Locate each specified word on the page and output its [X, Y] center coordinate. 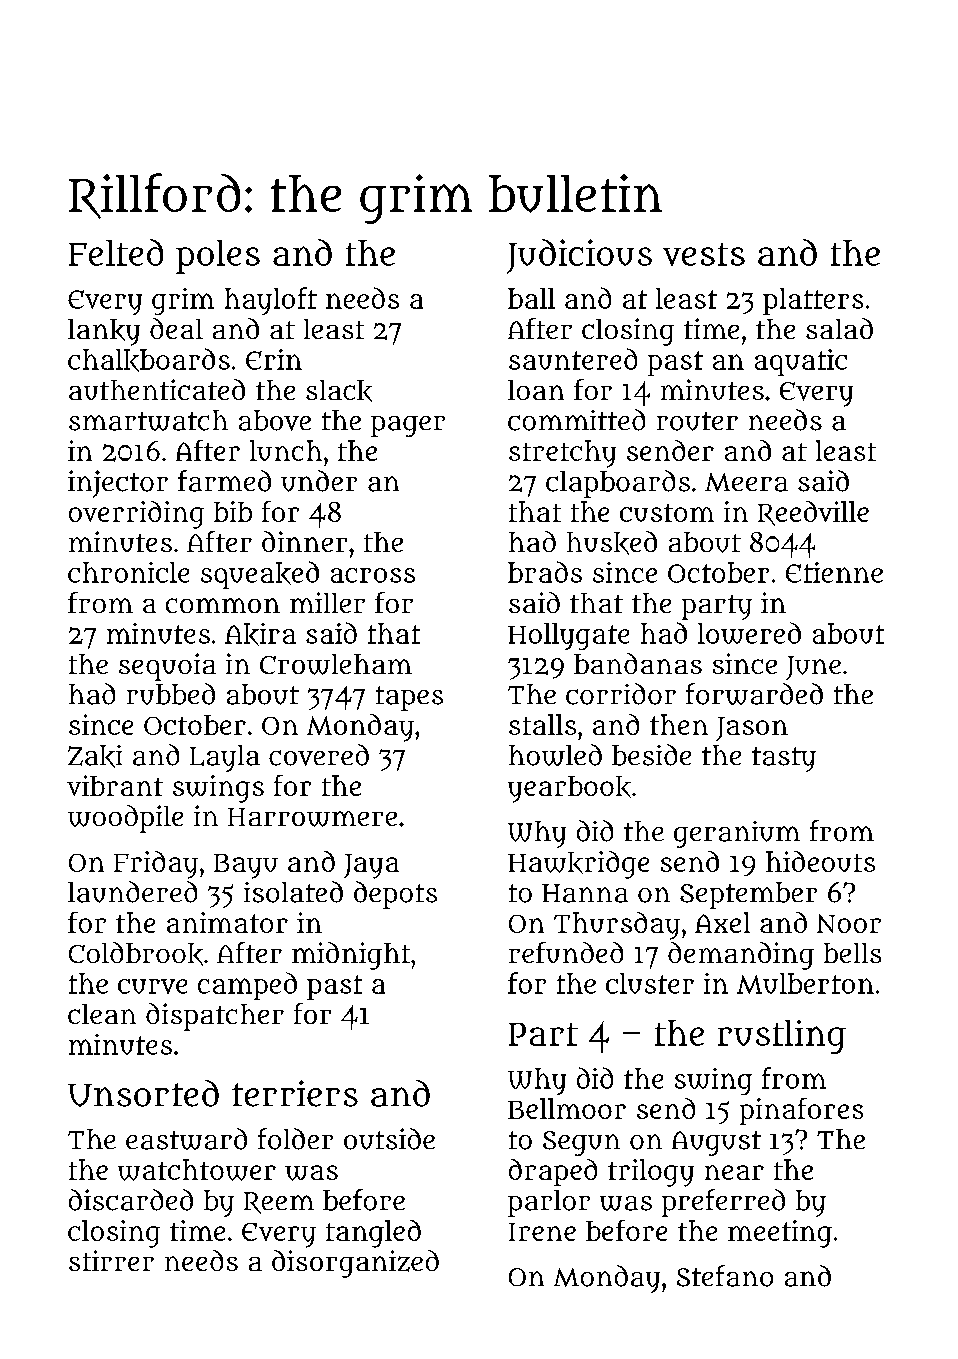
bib [233, 511]
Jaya [371, 866]
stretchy [562, 454]
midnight [351, 956]
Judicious [579, 256]
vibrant [115, 785]
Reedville [813, 513]
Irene [542, 1232]
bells [852, 953]
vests [704, 254]
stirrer [111, 1260]
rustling [782, 1037]
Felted [116, 252]
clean [102, 1014]
